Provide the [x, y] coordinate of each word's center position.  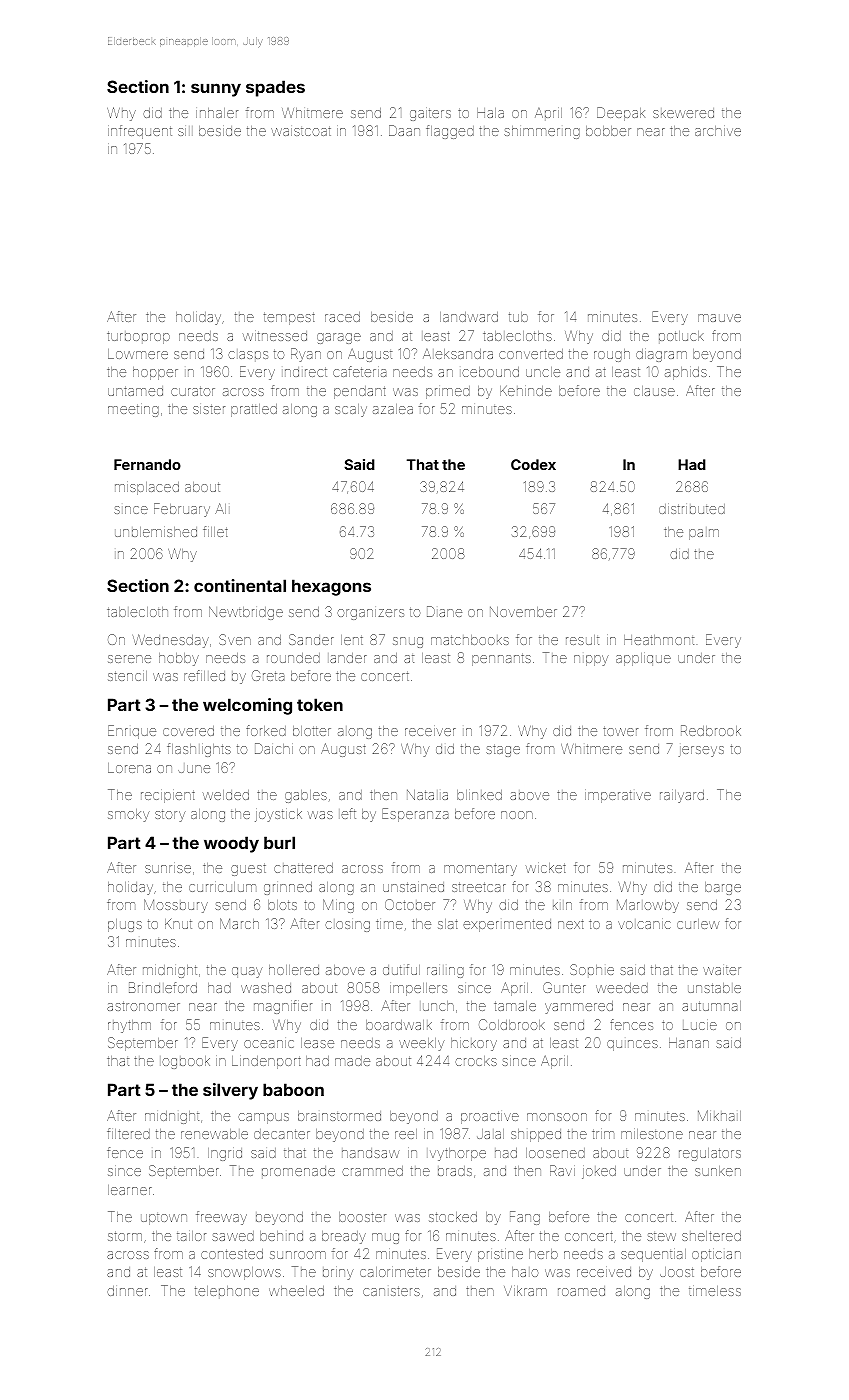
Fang [525, 1218]
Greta [268, 675]
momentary [480, 869]
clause [654, 391]
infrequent [140, 132]
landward [469, 317]
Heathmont [659, 640]
